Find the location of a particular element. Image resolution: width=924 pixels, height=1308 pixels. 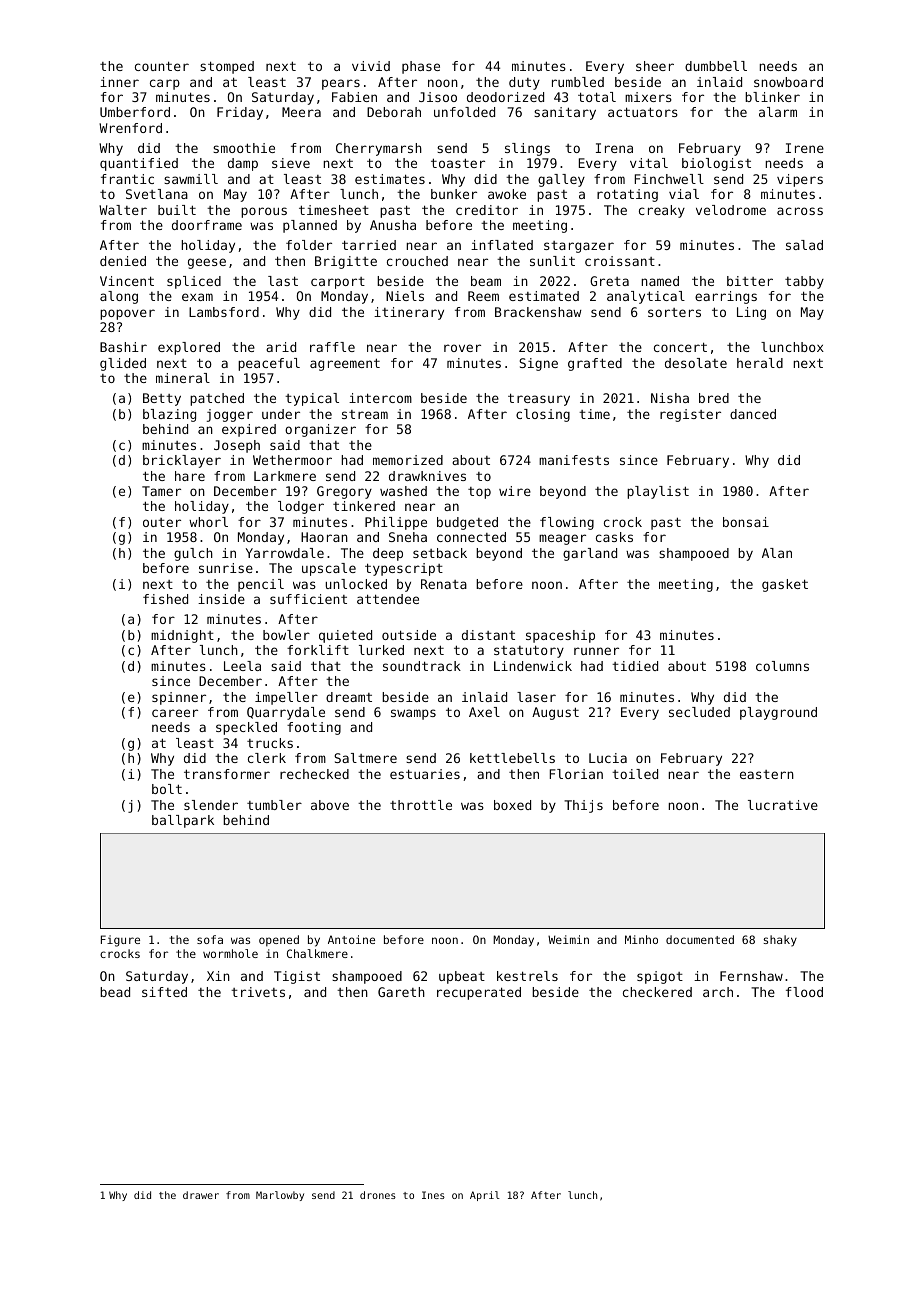

clerk is located at coordinates (267, 758).
